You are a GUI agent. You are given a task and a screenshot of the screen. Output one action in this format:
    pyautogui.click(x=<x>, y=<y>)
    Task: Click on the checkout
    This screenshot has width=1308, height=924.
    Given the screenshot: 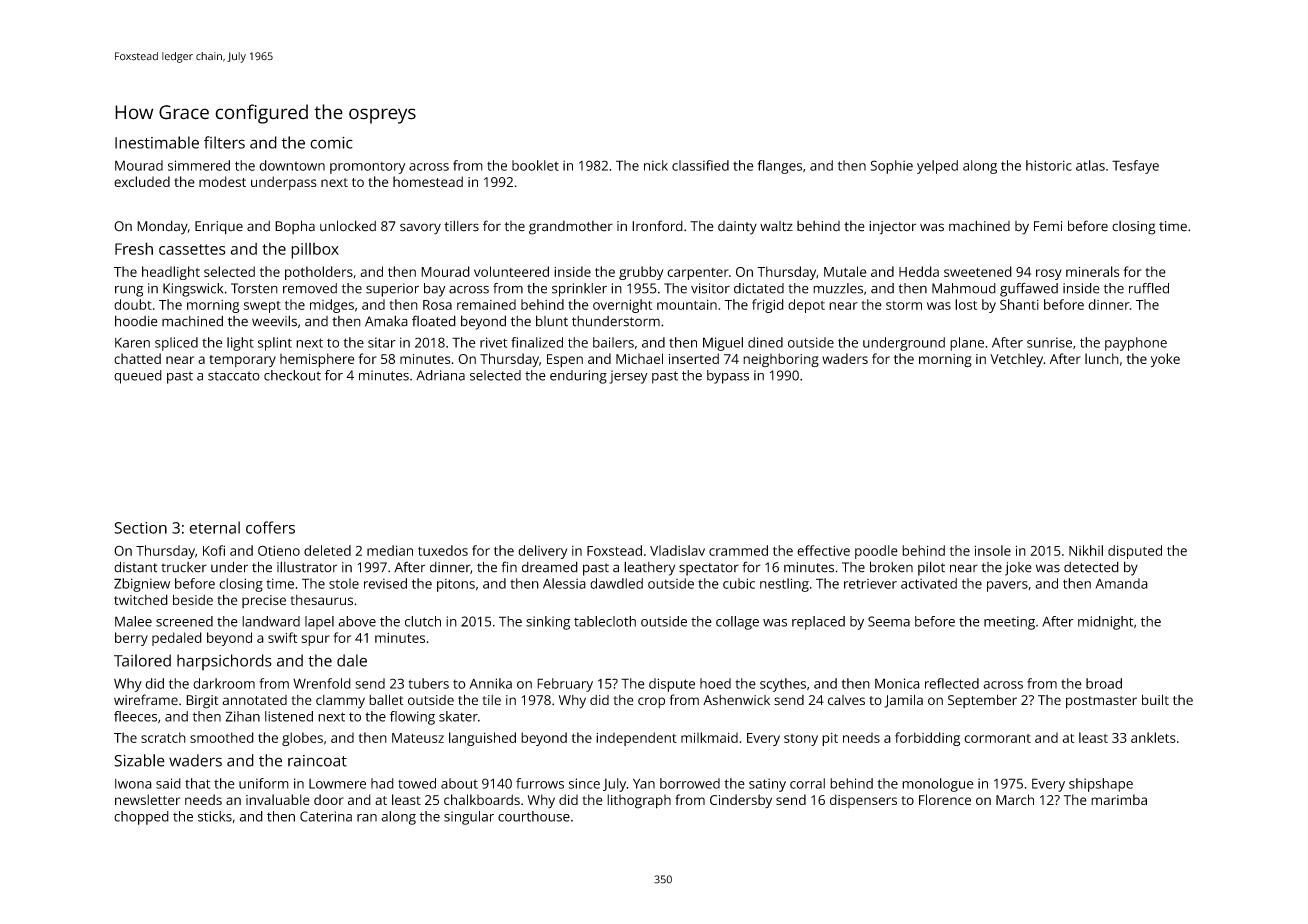 What is the action you would take?
    pyautogui.click(x=292, y=375)
